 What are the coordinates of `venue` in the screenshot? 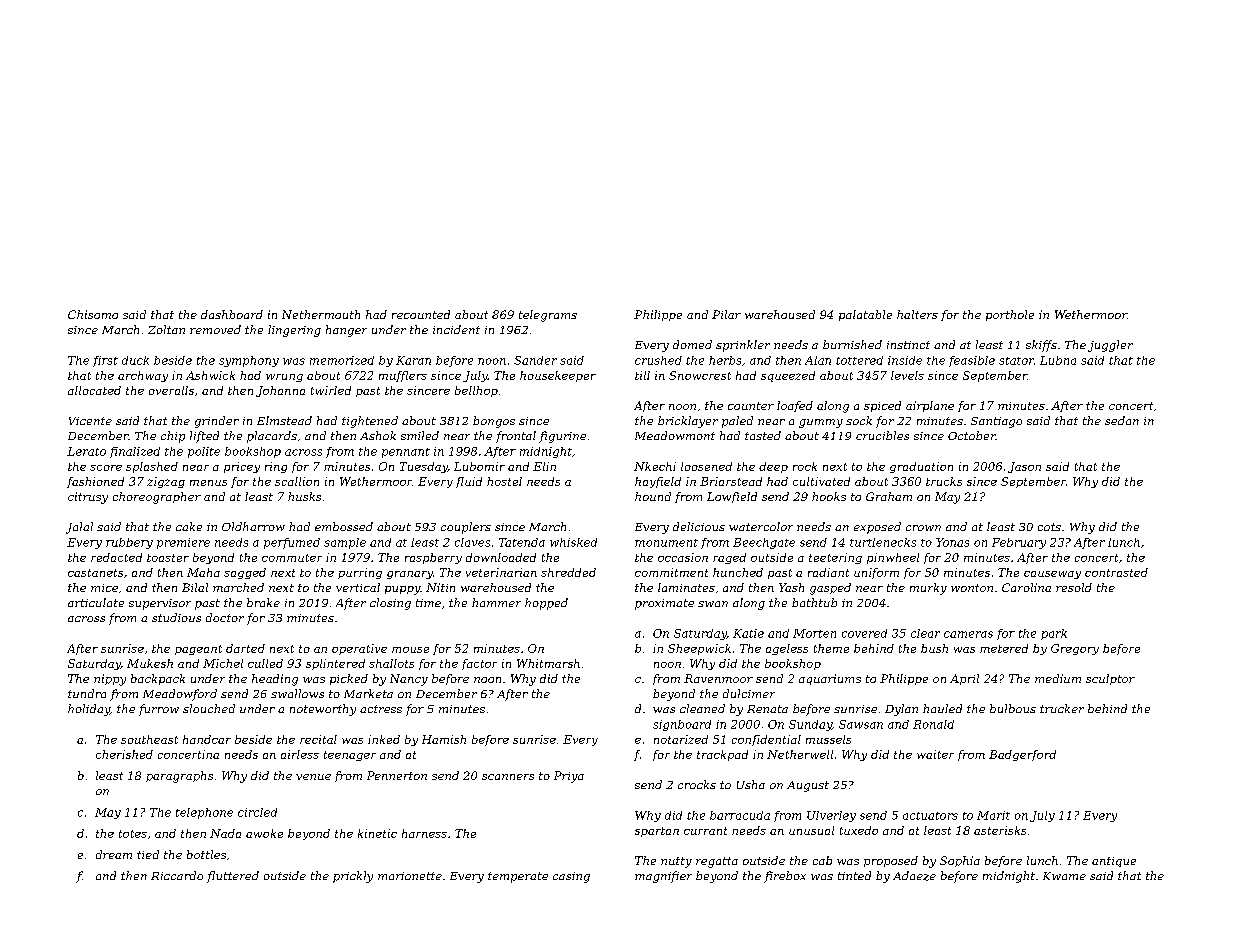 It's located at (313, 777).
